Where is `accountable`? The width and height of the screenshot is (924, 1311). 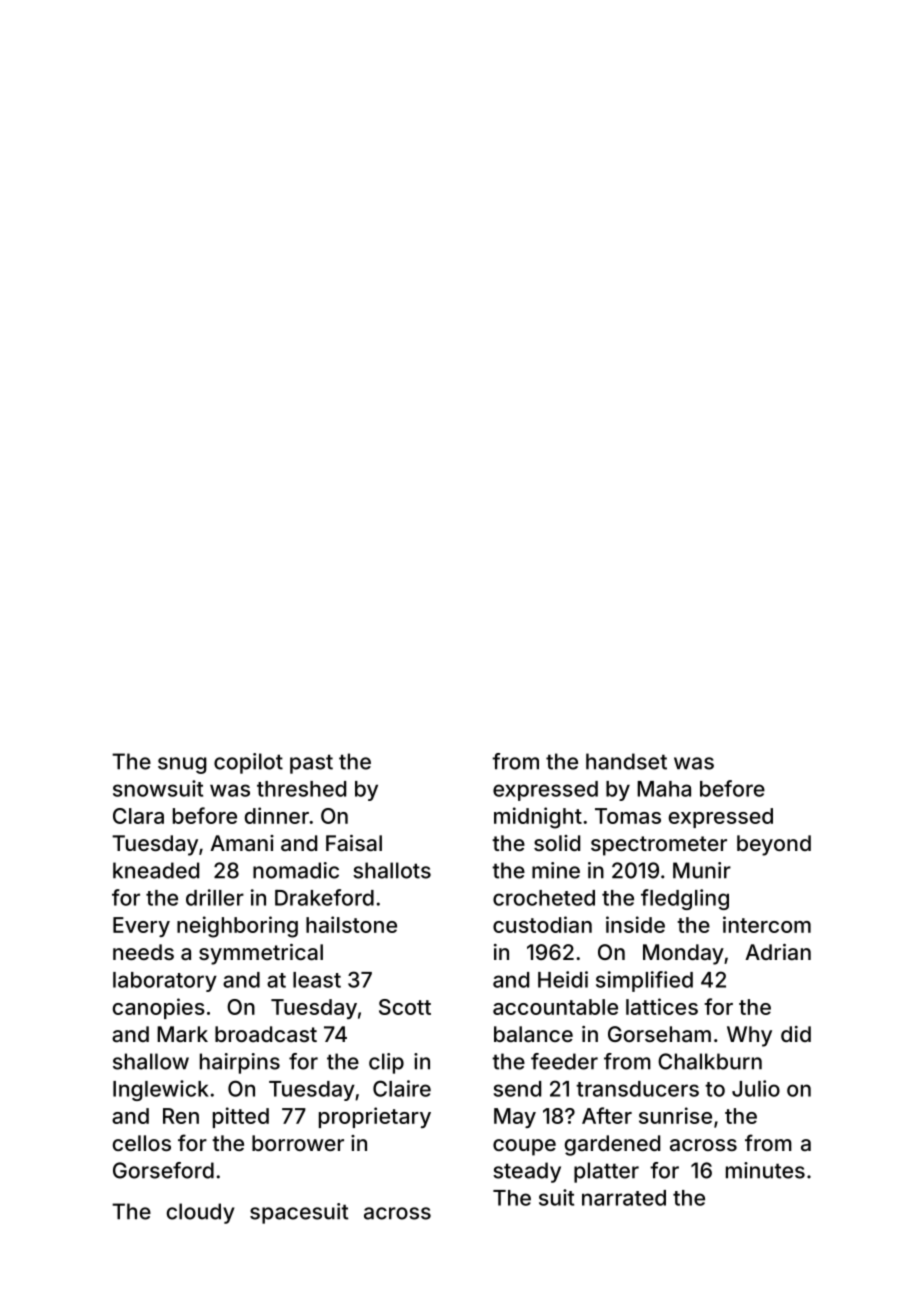 accountable is located at coordinates (555, 1007).
